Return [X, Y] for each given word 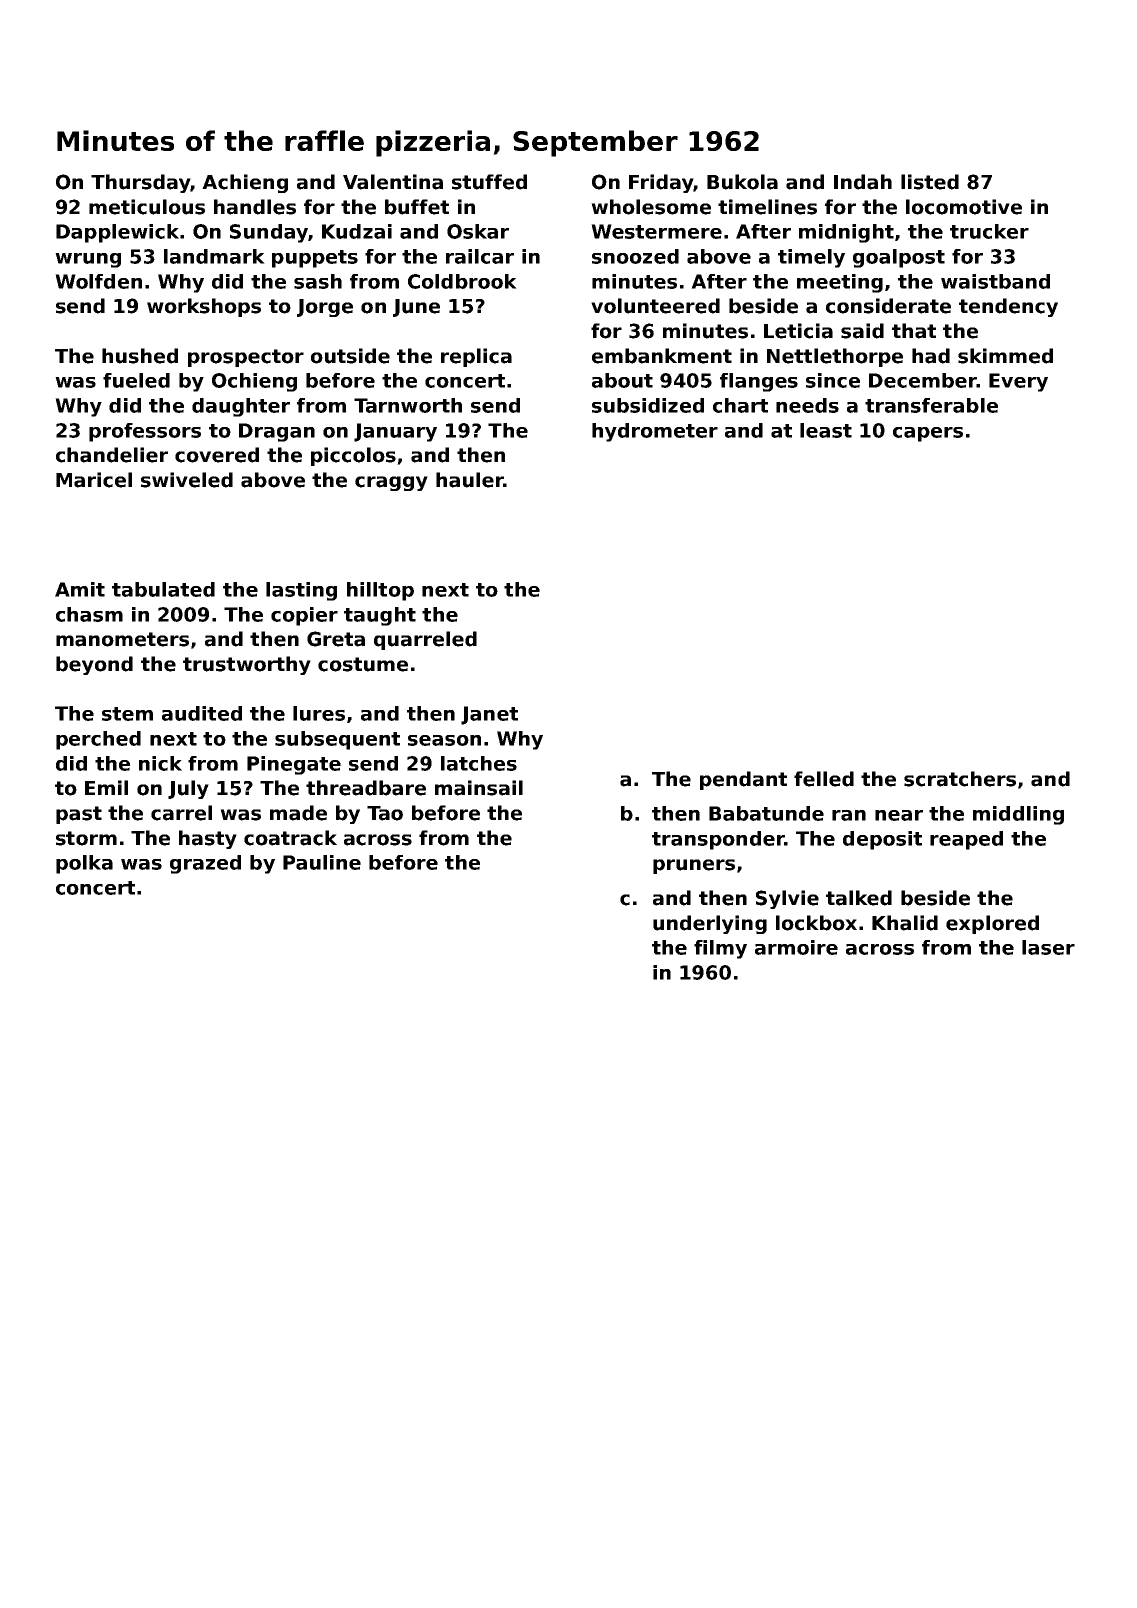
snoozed [635, 256]
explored [992, 924]
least [826, 430]
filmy [720, 949]
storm [86, 838]
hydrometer [655, 432]
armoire [796, 947]
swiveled [187, 480]
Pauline [322, 862]
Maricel [94, 480]
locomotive [964, 207]
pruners [694, 866]
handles [255, 207]
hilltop [380, 591]
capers [928, 434]
